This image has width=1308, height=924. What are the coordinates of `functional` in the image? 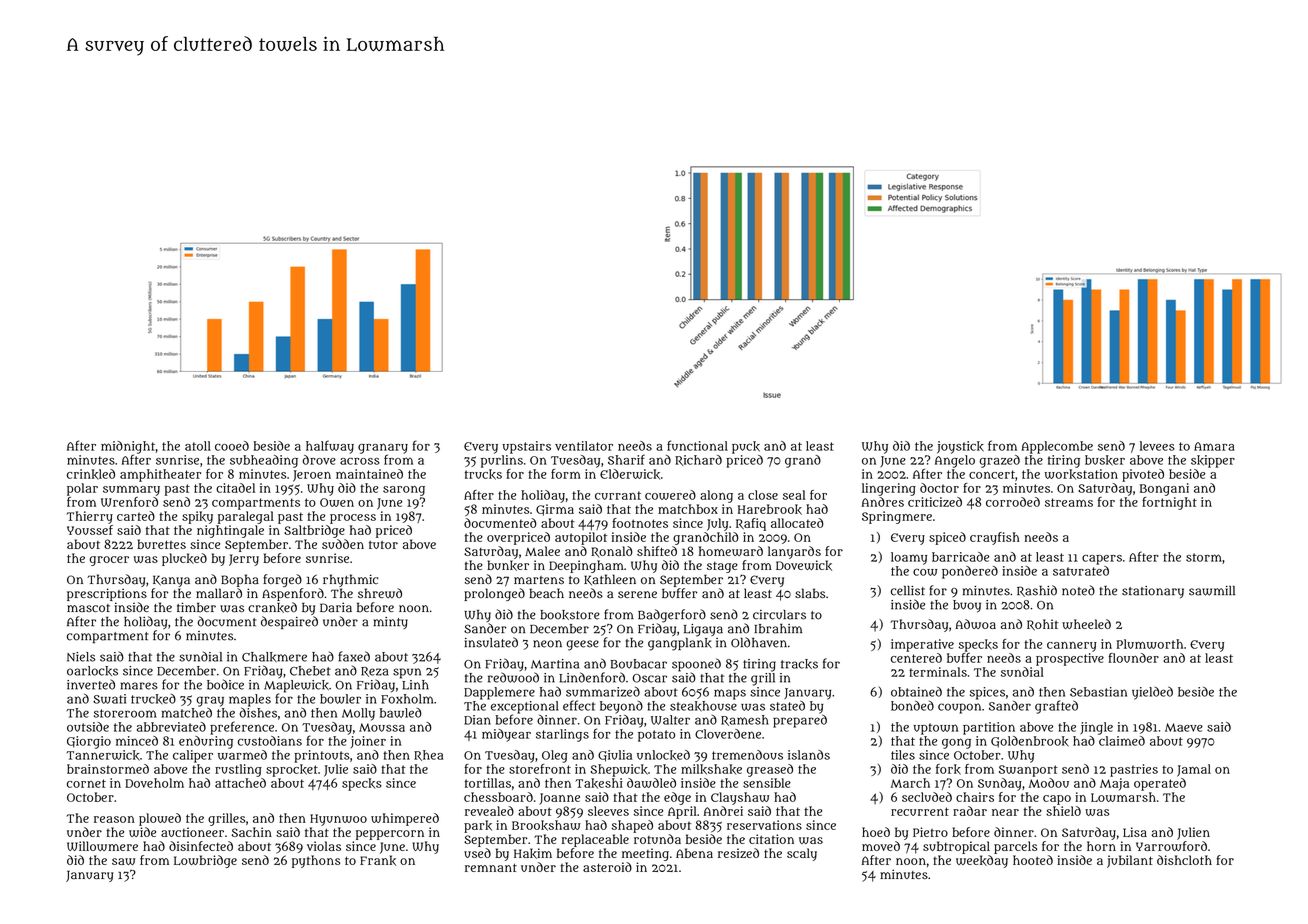 It's located at (697, 445).
